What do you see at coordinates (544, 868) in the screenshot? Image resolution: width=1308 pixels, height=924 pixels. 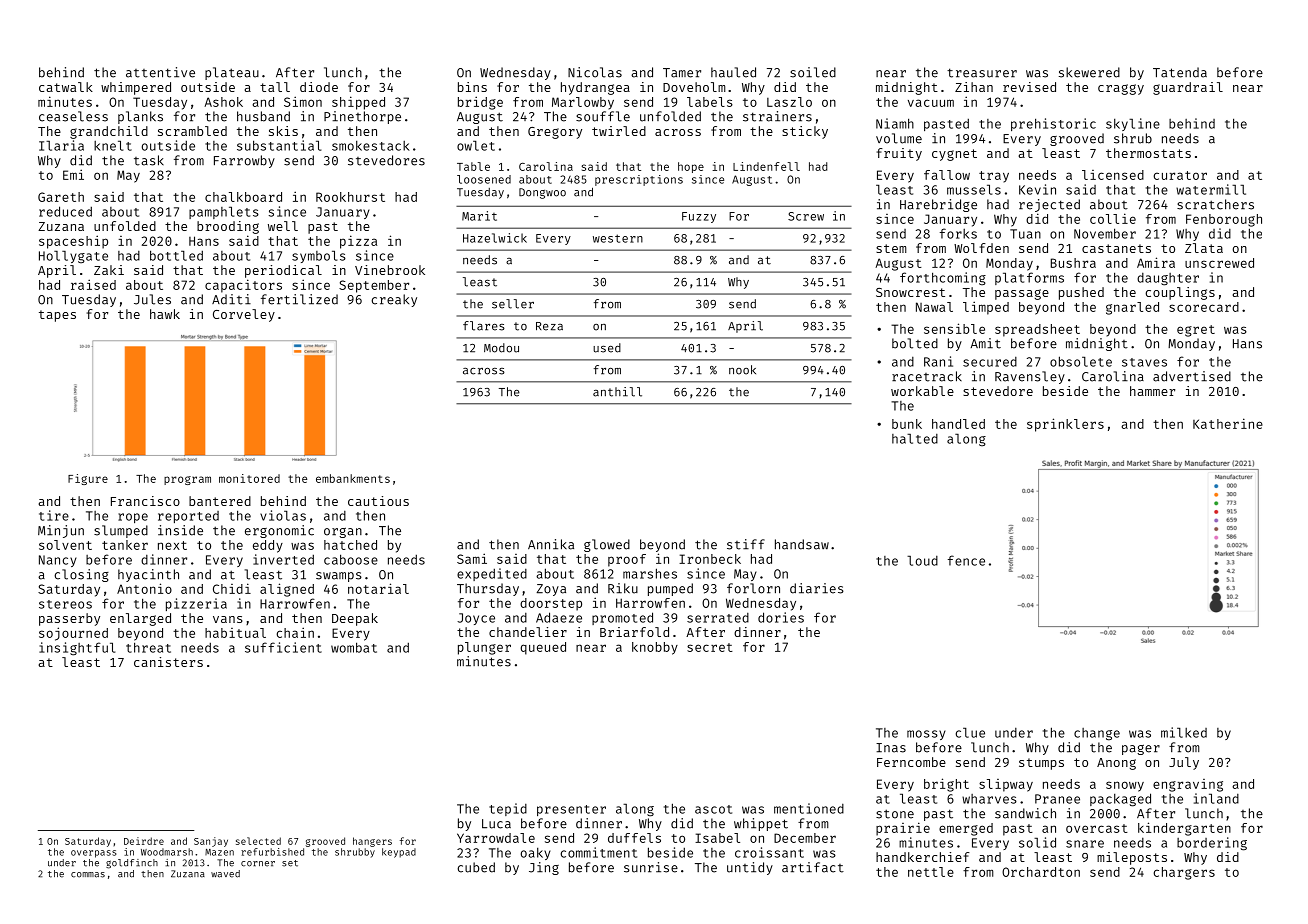 I see `Jing` at bounding box center [544, 868].
